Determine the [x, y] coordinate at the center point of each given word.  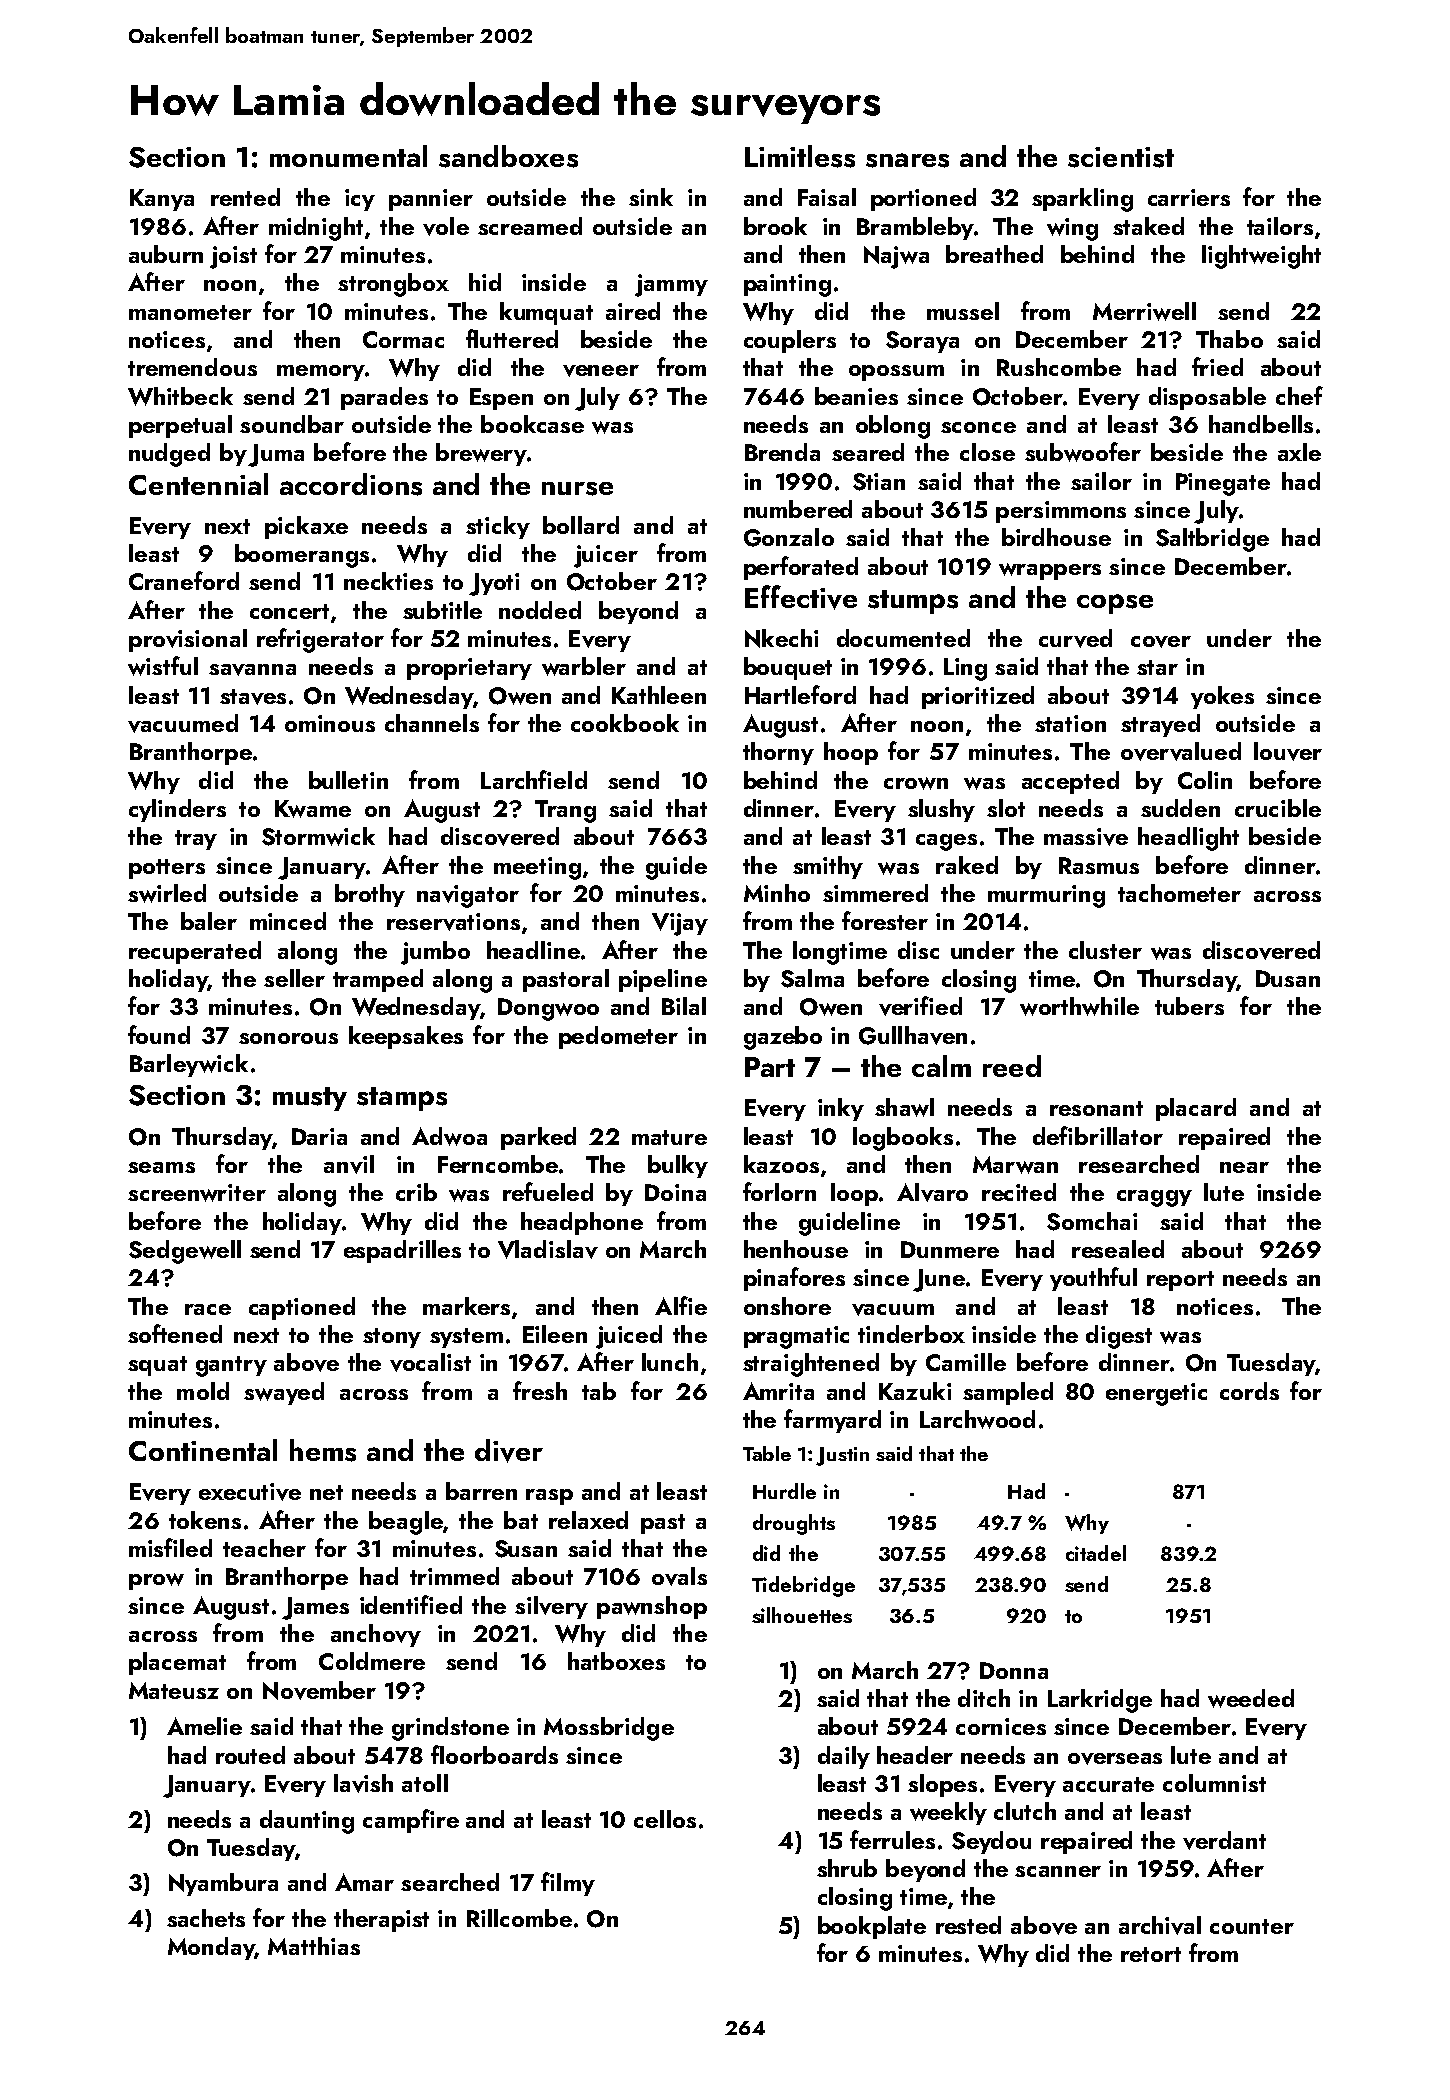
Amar [364, 1882]
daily [844, 1757]
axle [1299, 452]
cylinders [177, 810]
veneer [601, 371]
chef [1299, 395]
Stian [879, 482]
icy [360, 200]
